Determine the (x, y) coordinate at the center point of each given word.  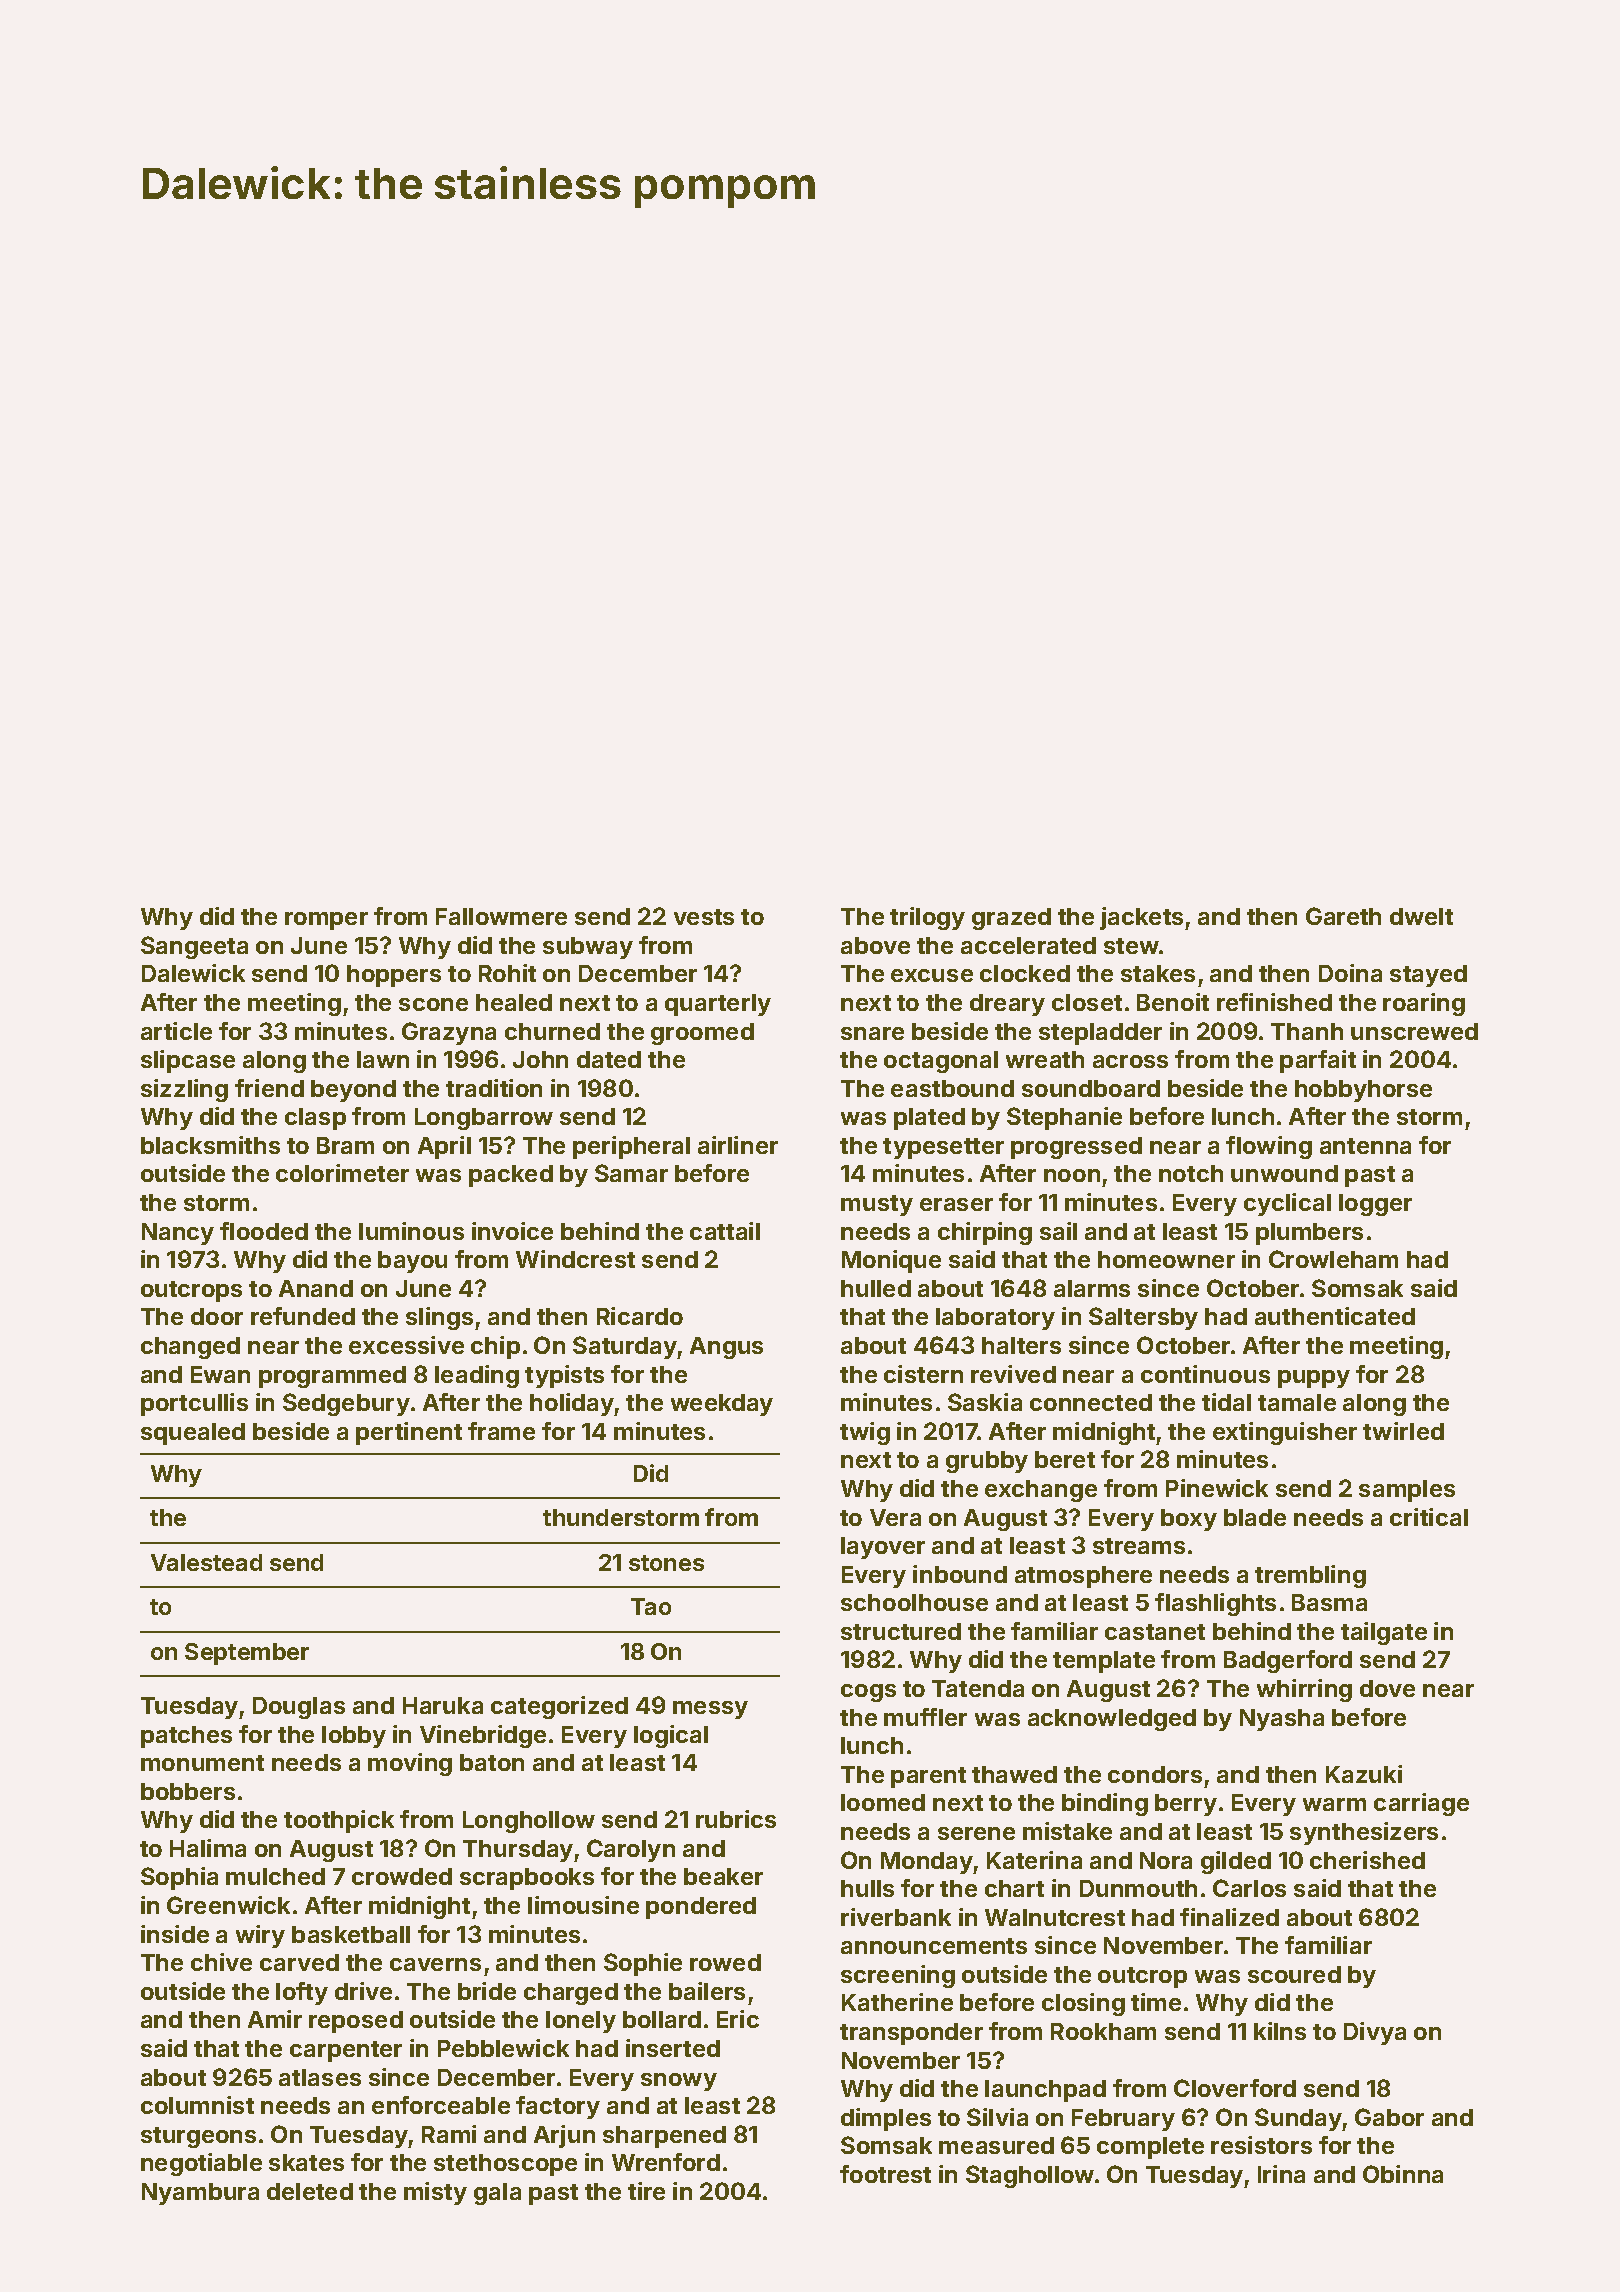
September (247, 1654)
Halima (208, 1848)
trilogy (927, 918)
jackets (1141, 918)
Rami (449, 2134)
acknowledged (1112, 1720)
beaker (723, 1876)
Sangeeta (194, 947)
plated (929, 1119)
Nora (1166, 1860)
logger (1375, 1205)
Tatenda (978, 1688)
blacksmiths (210, 1145)
